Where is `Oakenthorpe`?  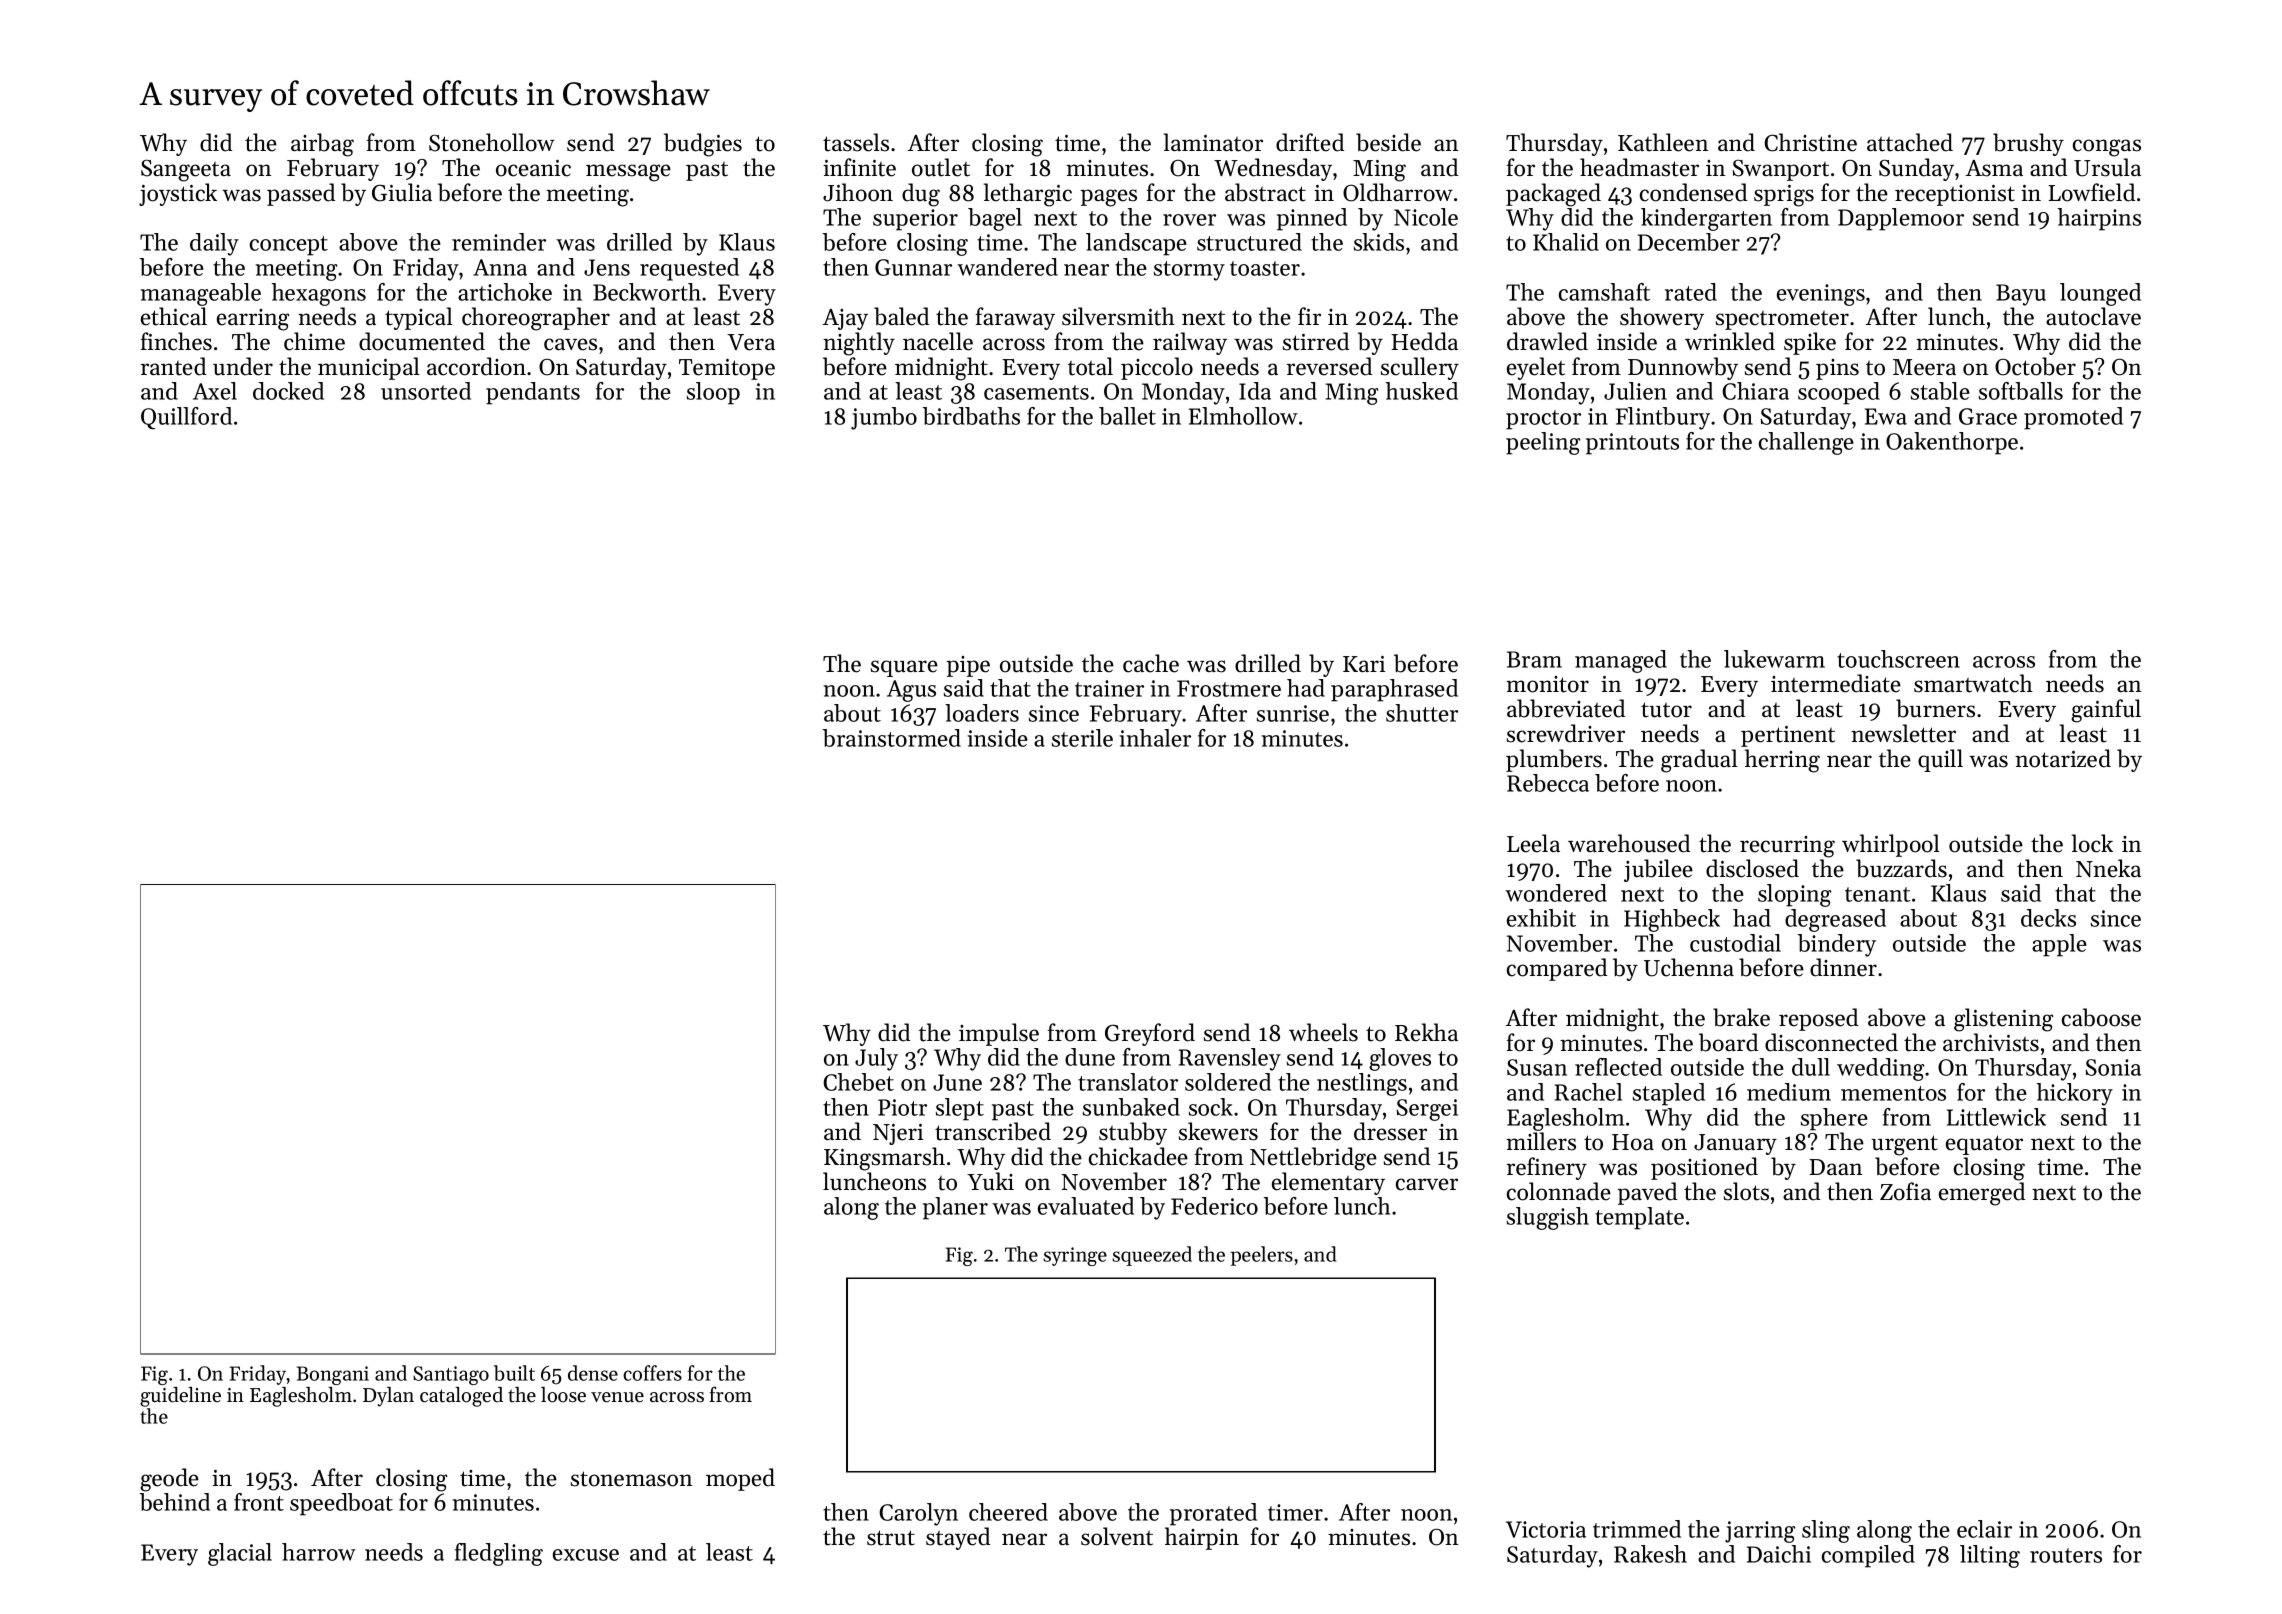
Oakenthorpe is located at coordinates (1952, 443).
